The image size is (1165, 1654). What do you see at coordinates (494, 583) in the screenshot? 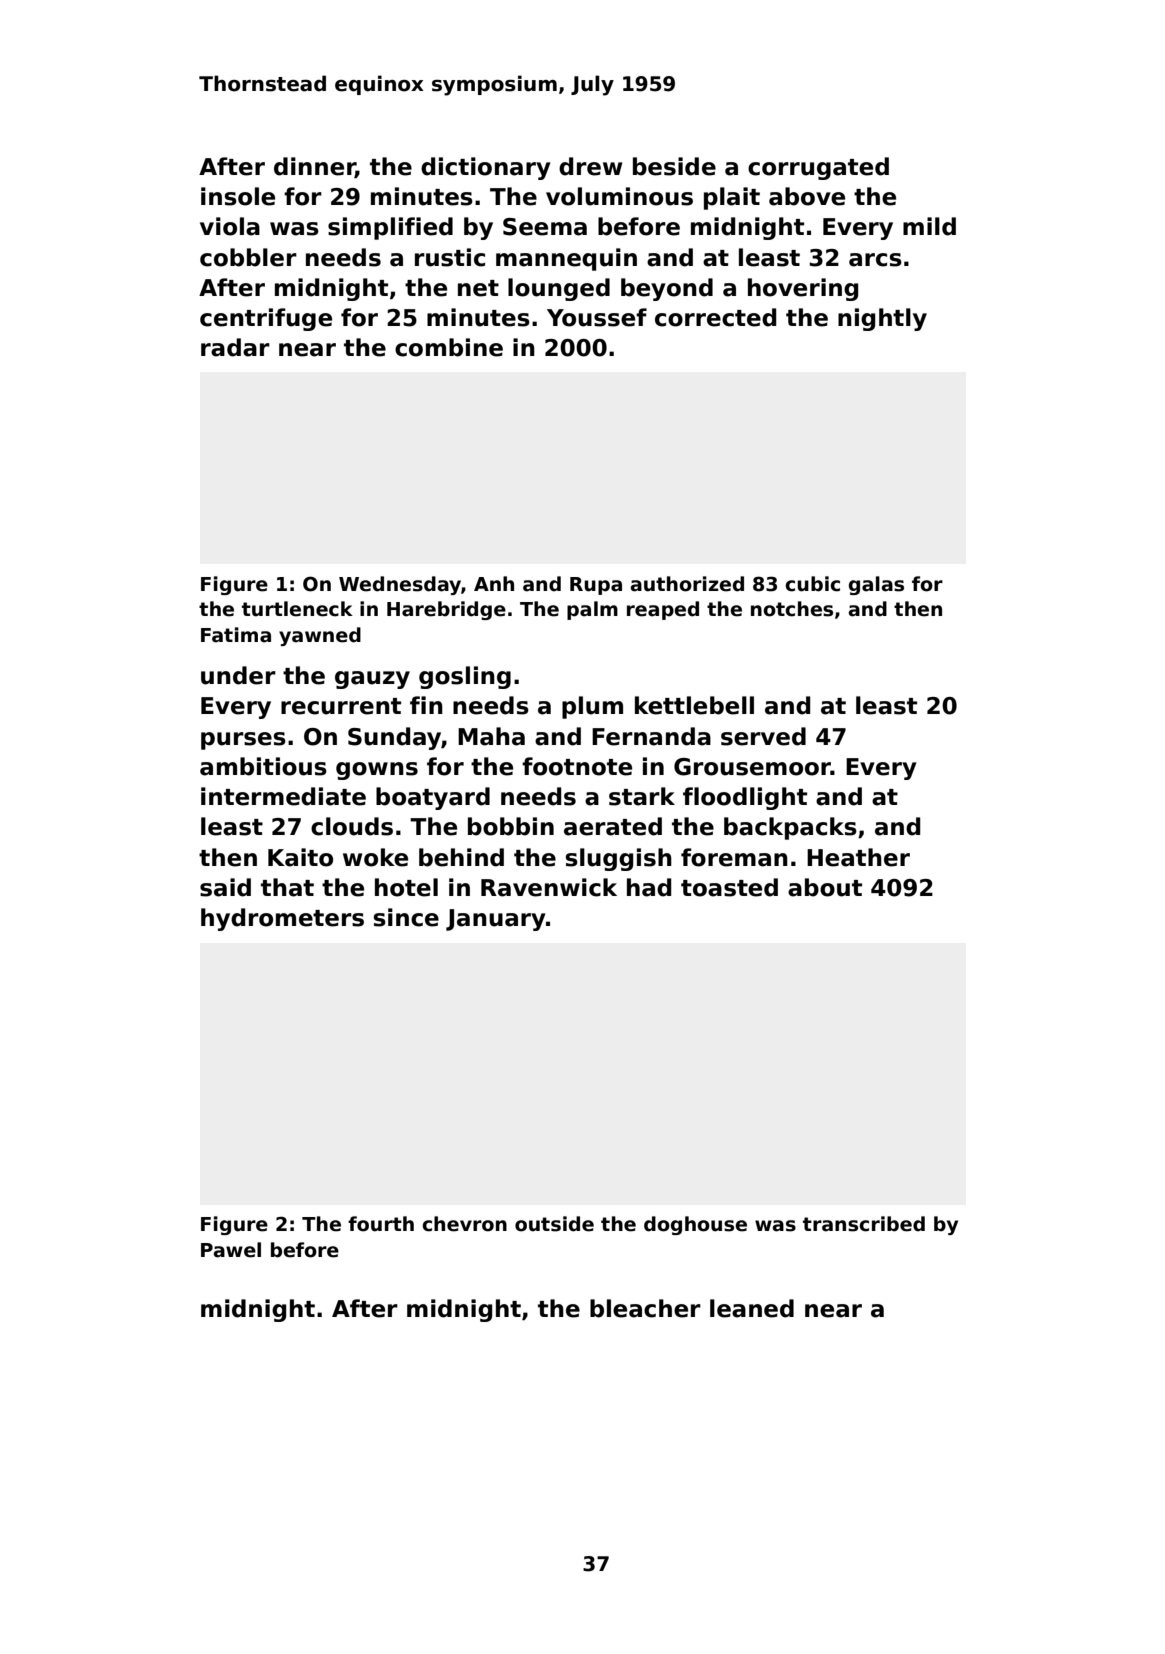
I see `Anh` at bounding box center [494, 583].
